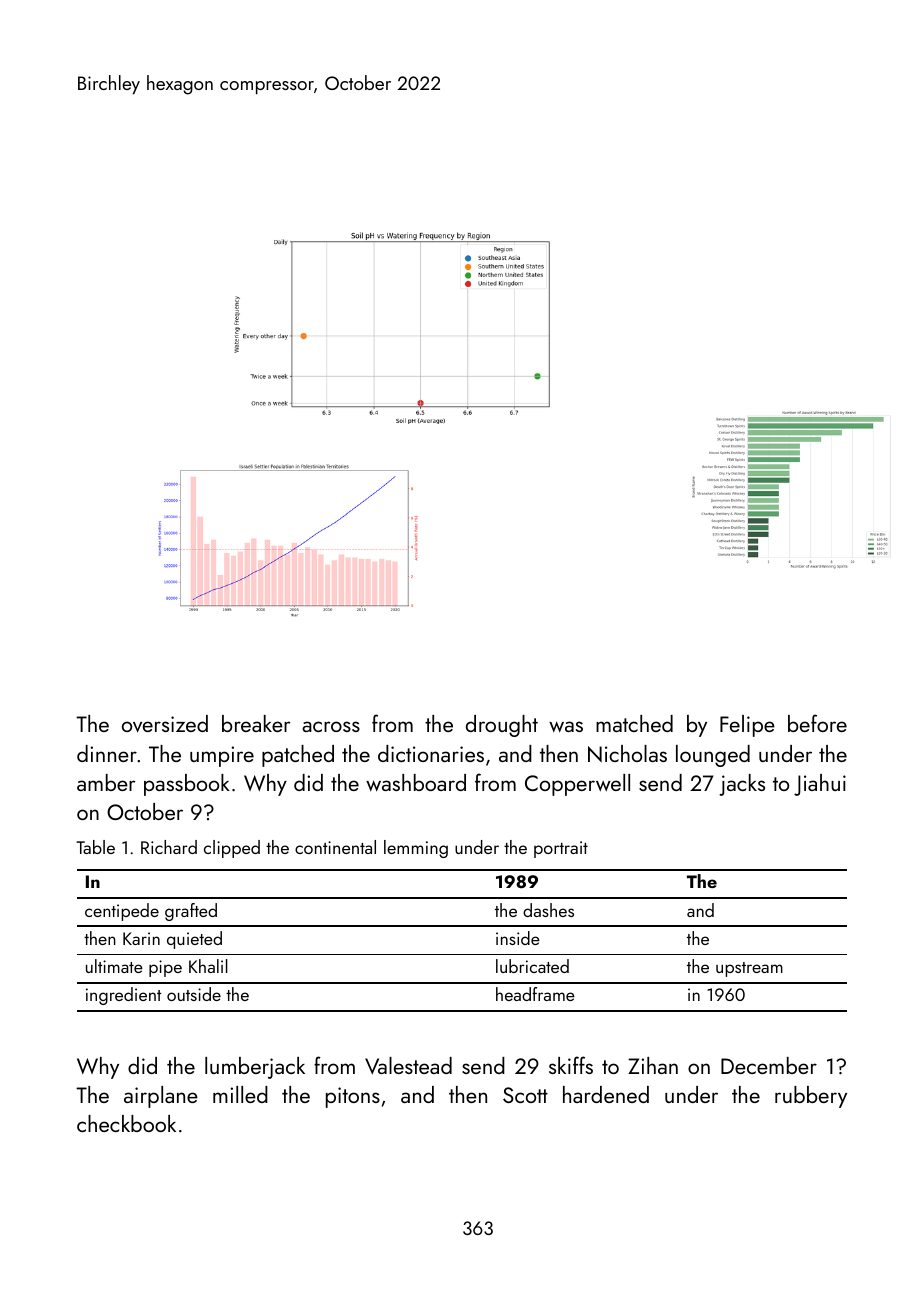 This screenshot has width=924, height=1311. What do you see at coordinates (742, 785) in the screenshot?
I see `jacks` at bounding box center [742, 785].
